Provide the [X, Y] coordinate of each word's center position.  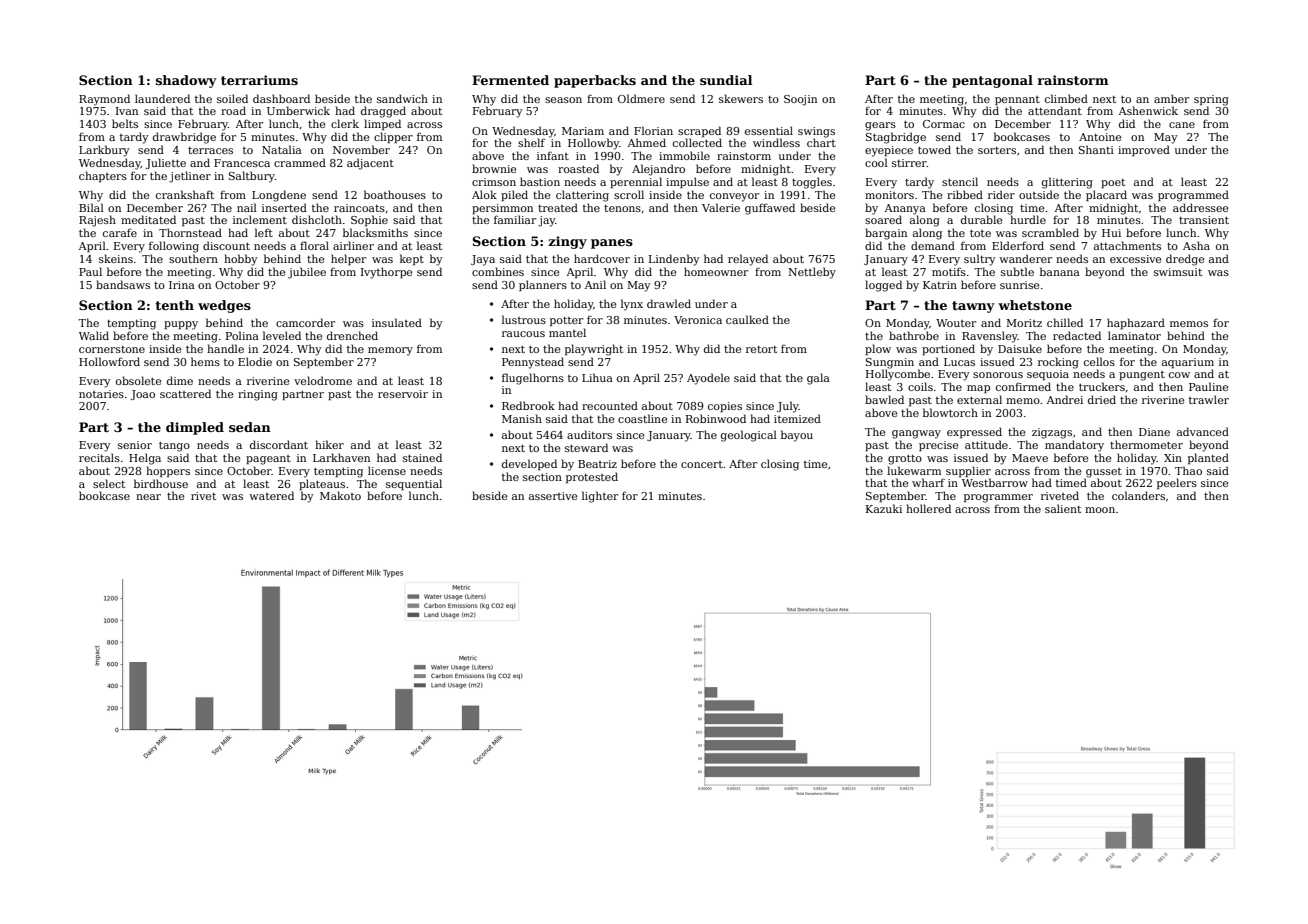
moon [1100, 510]
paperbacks [595, 81]
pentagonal [992, 81]
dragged [383, 112]
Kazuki [884, 508]
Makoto [340, 495]
